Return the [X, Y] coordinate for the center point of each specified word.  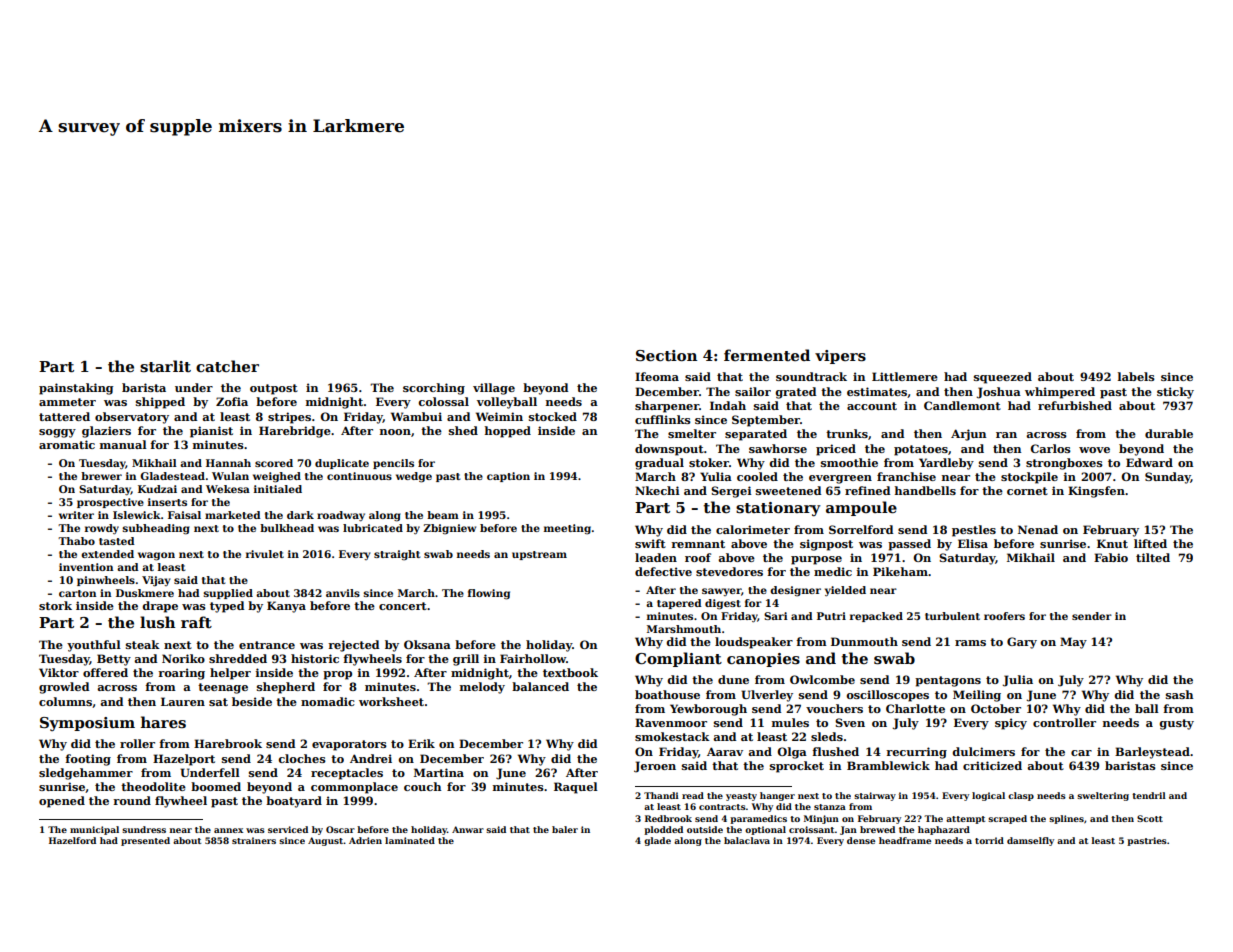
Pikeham [900, 571]
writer [76, 515]
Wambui [416, 416]
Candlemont [962, 405]
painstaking [76, 389]
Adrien [365, 840]
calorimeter [753, 529]
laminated [410, 840]
